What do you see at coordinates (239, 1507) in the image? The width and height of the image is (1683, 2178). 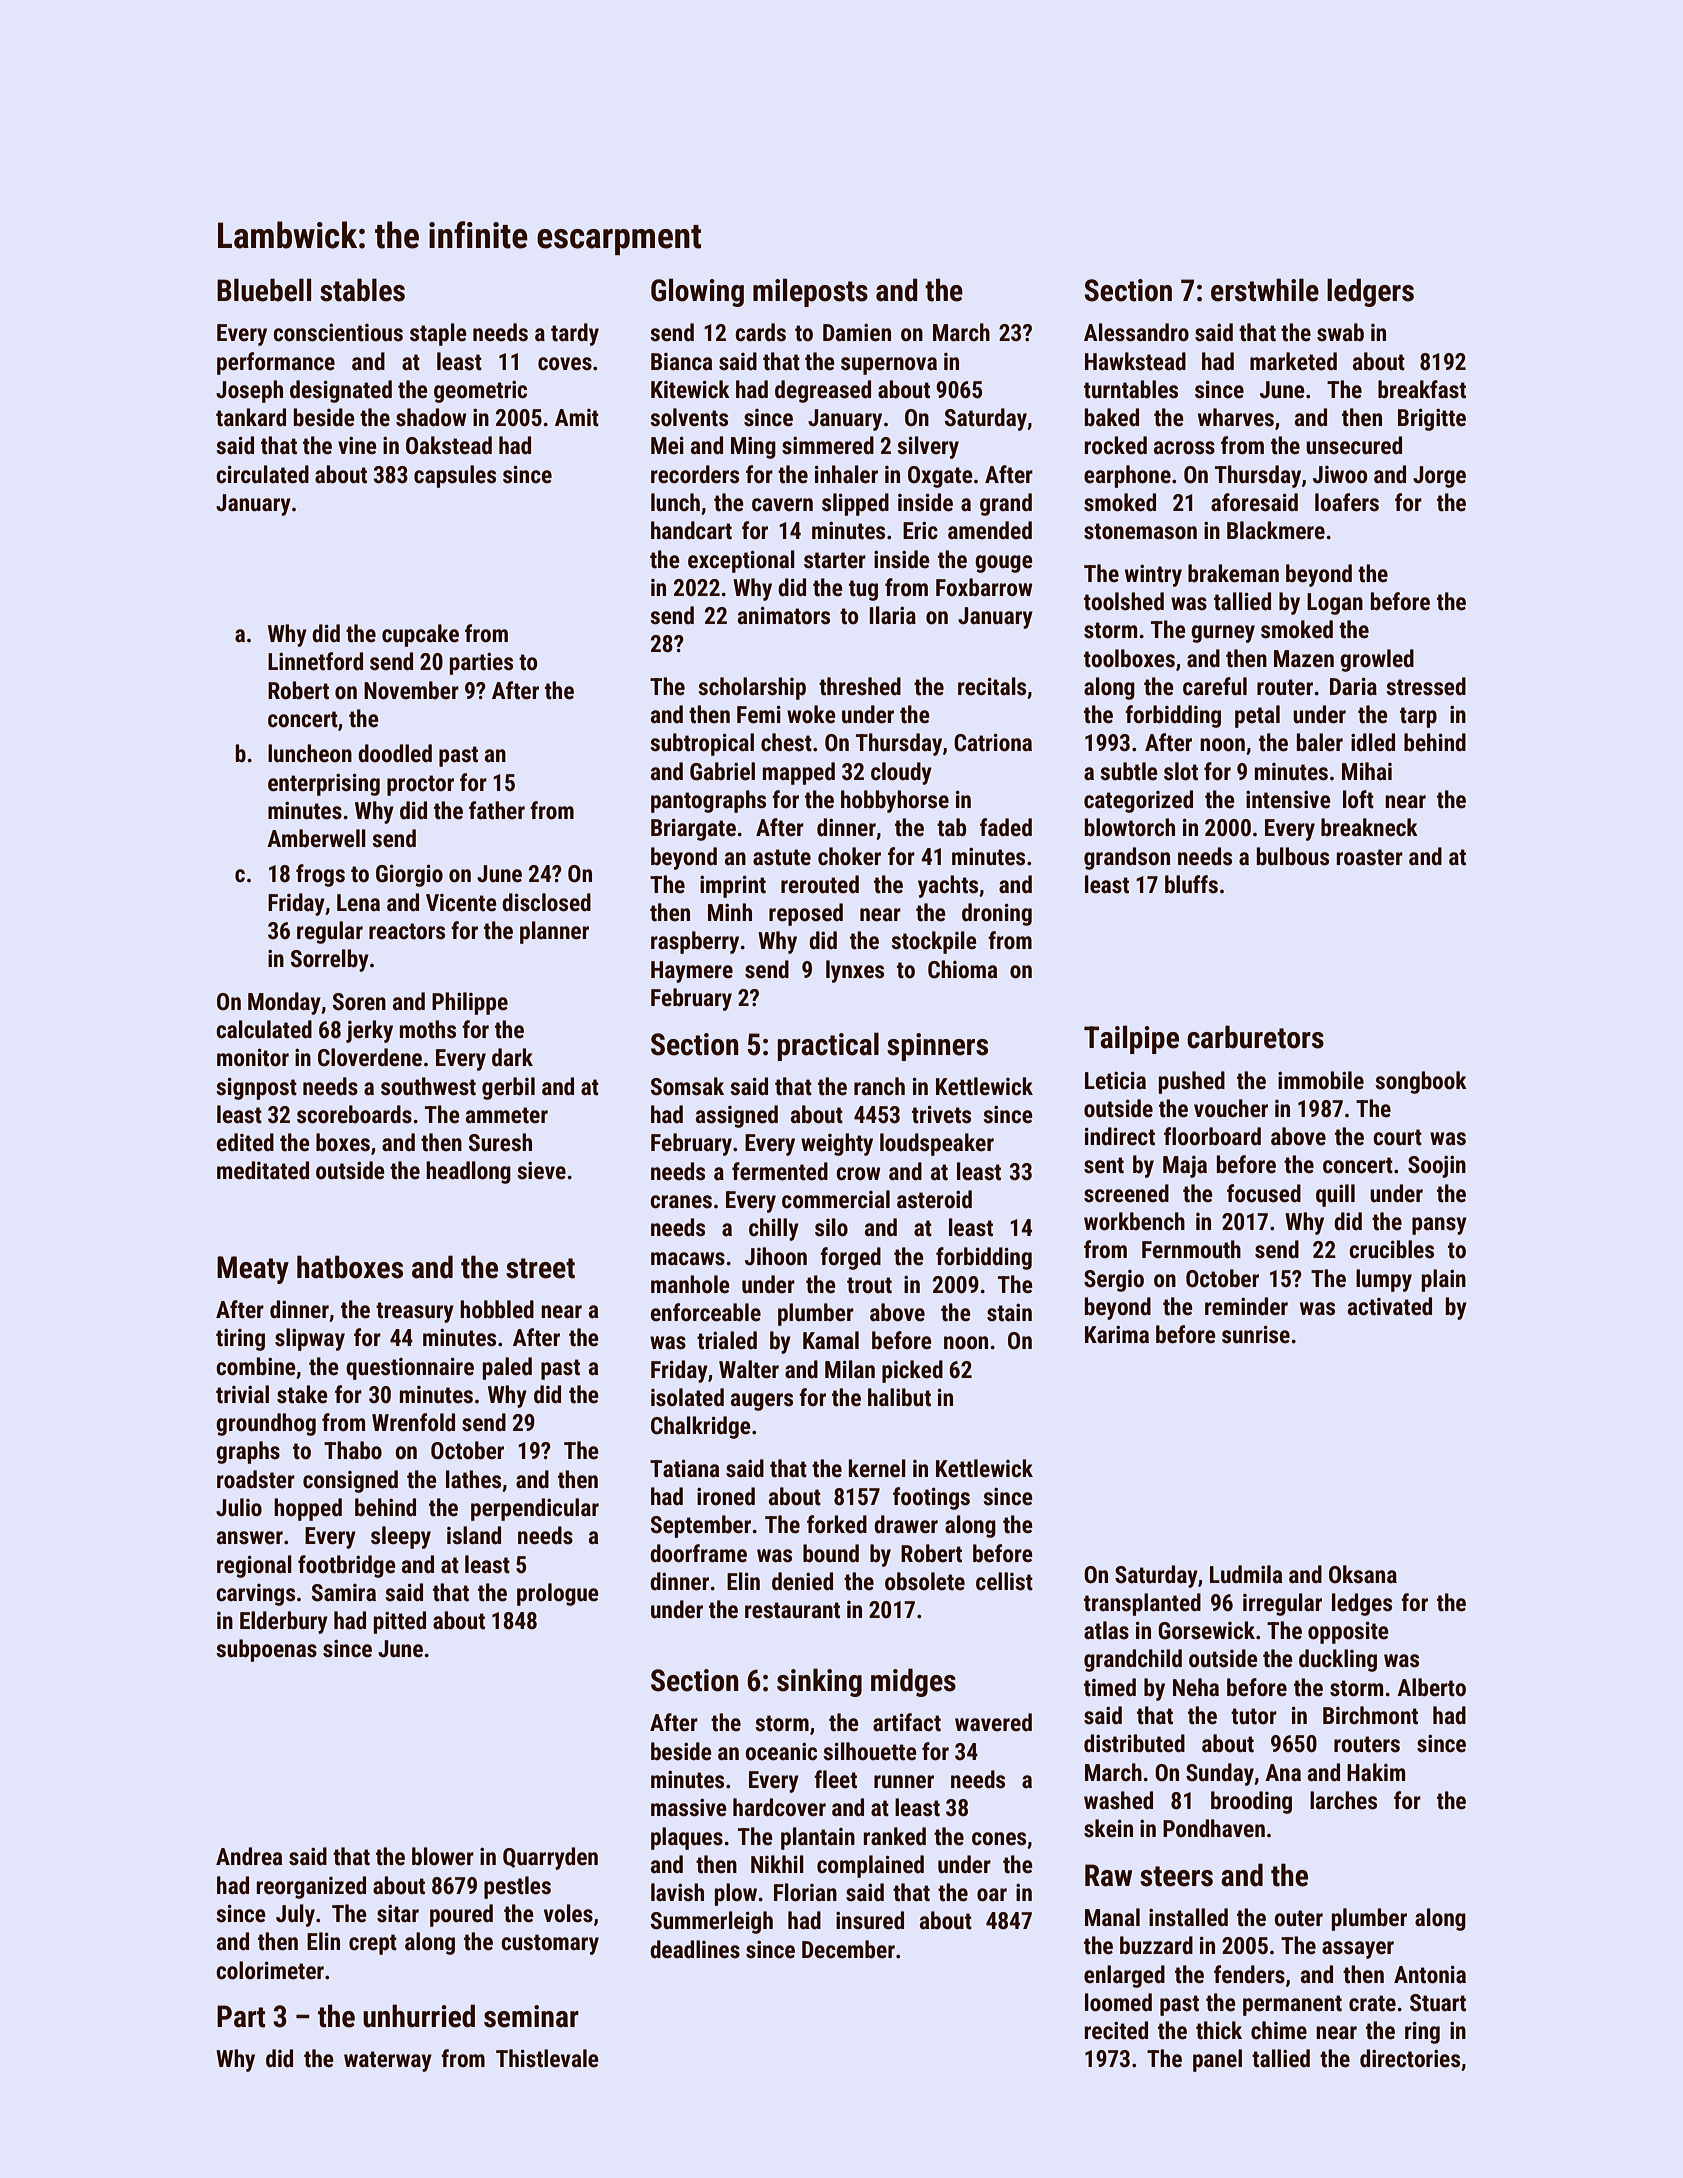 I see `Julio` at bounding box center [239, 1507].
